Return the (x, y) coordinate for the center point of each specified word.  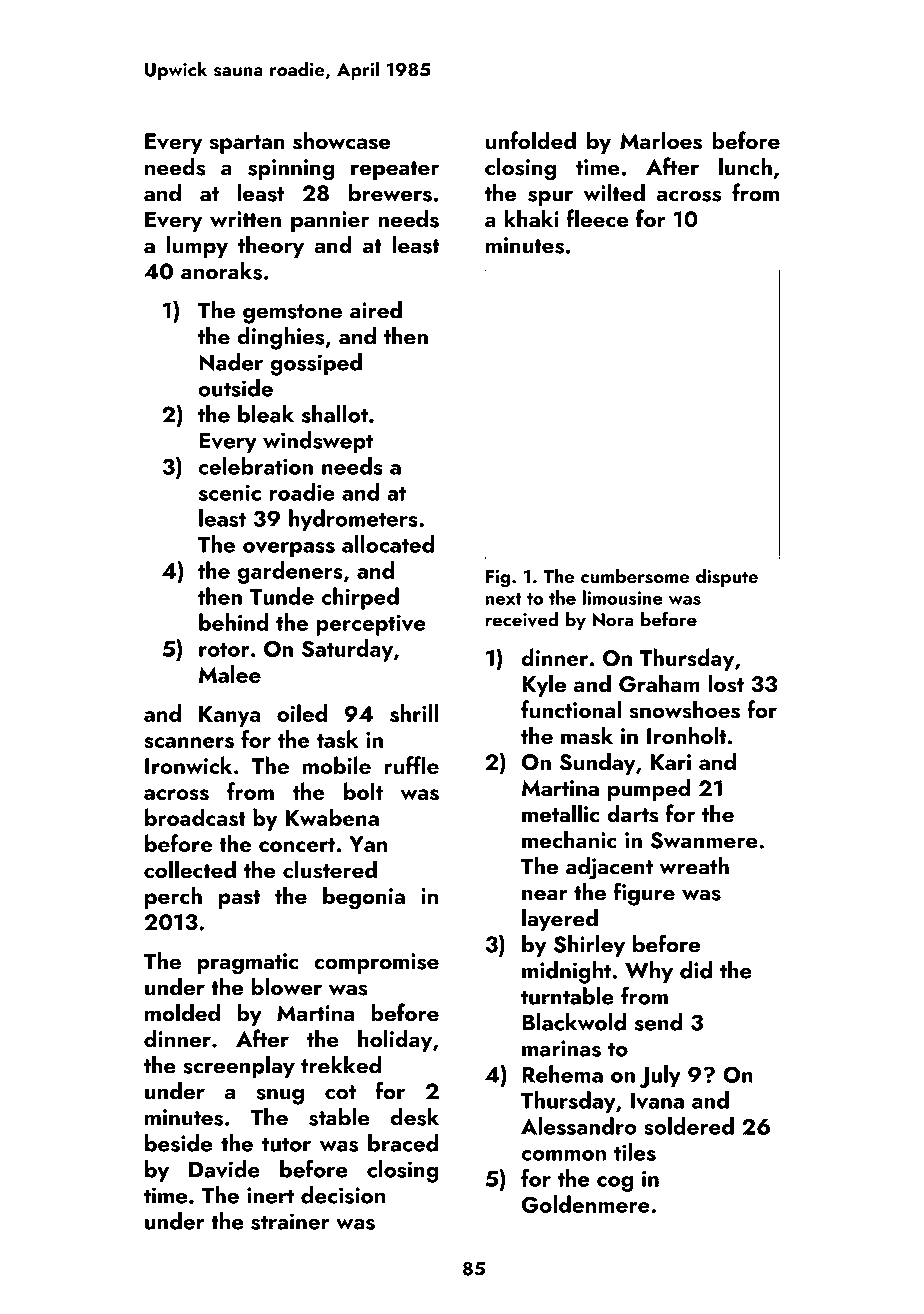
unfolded (531, 140)
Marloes (661, 140)
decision (343, 1195)
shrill (414, 713)
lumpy (197, 246)
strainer (290, 1221)
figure (644, 894)
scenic (229, 492)
